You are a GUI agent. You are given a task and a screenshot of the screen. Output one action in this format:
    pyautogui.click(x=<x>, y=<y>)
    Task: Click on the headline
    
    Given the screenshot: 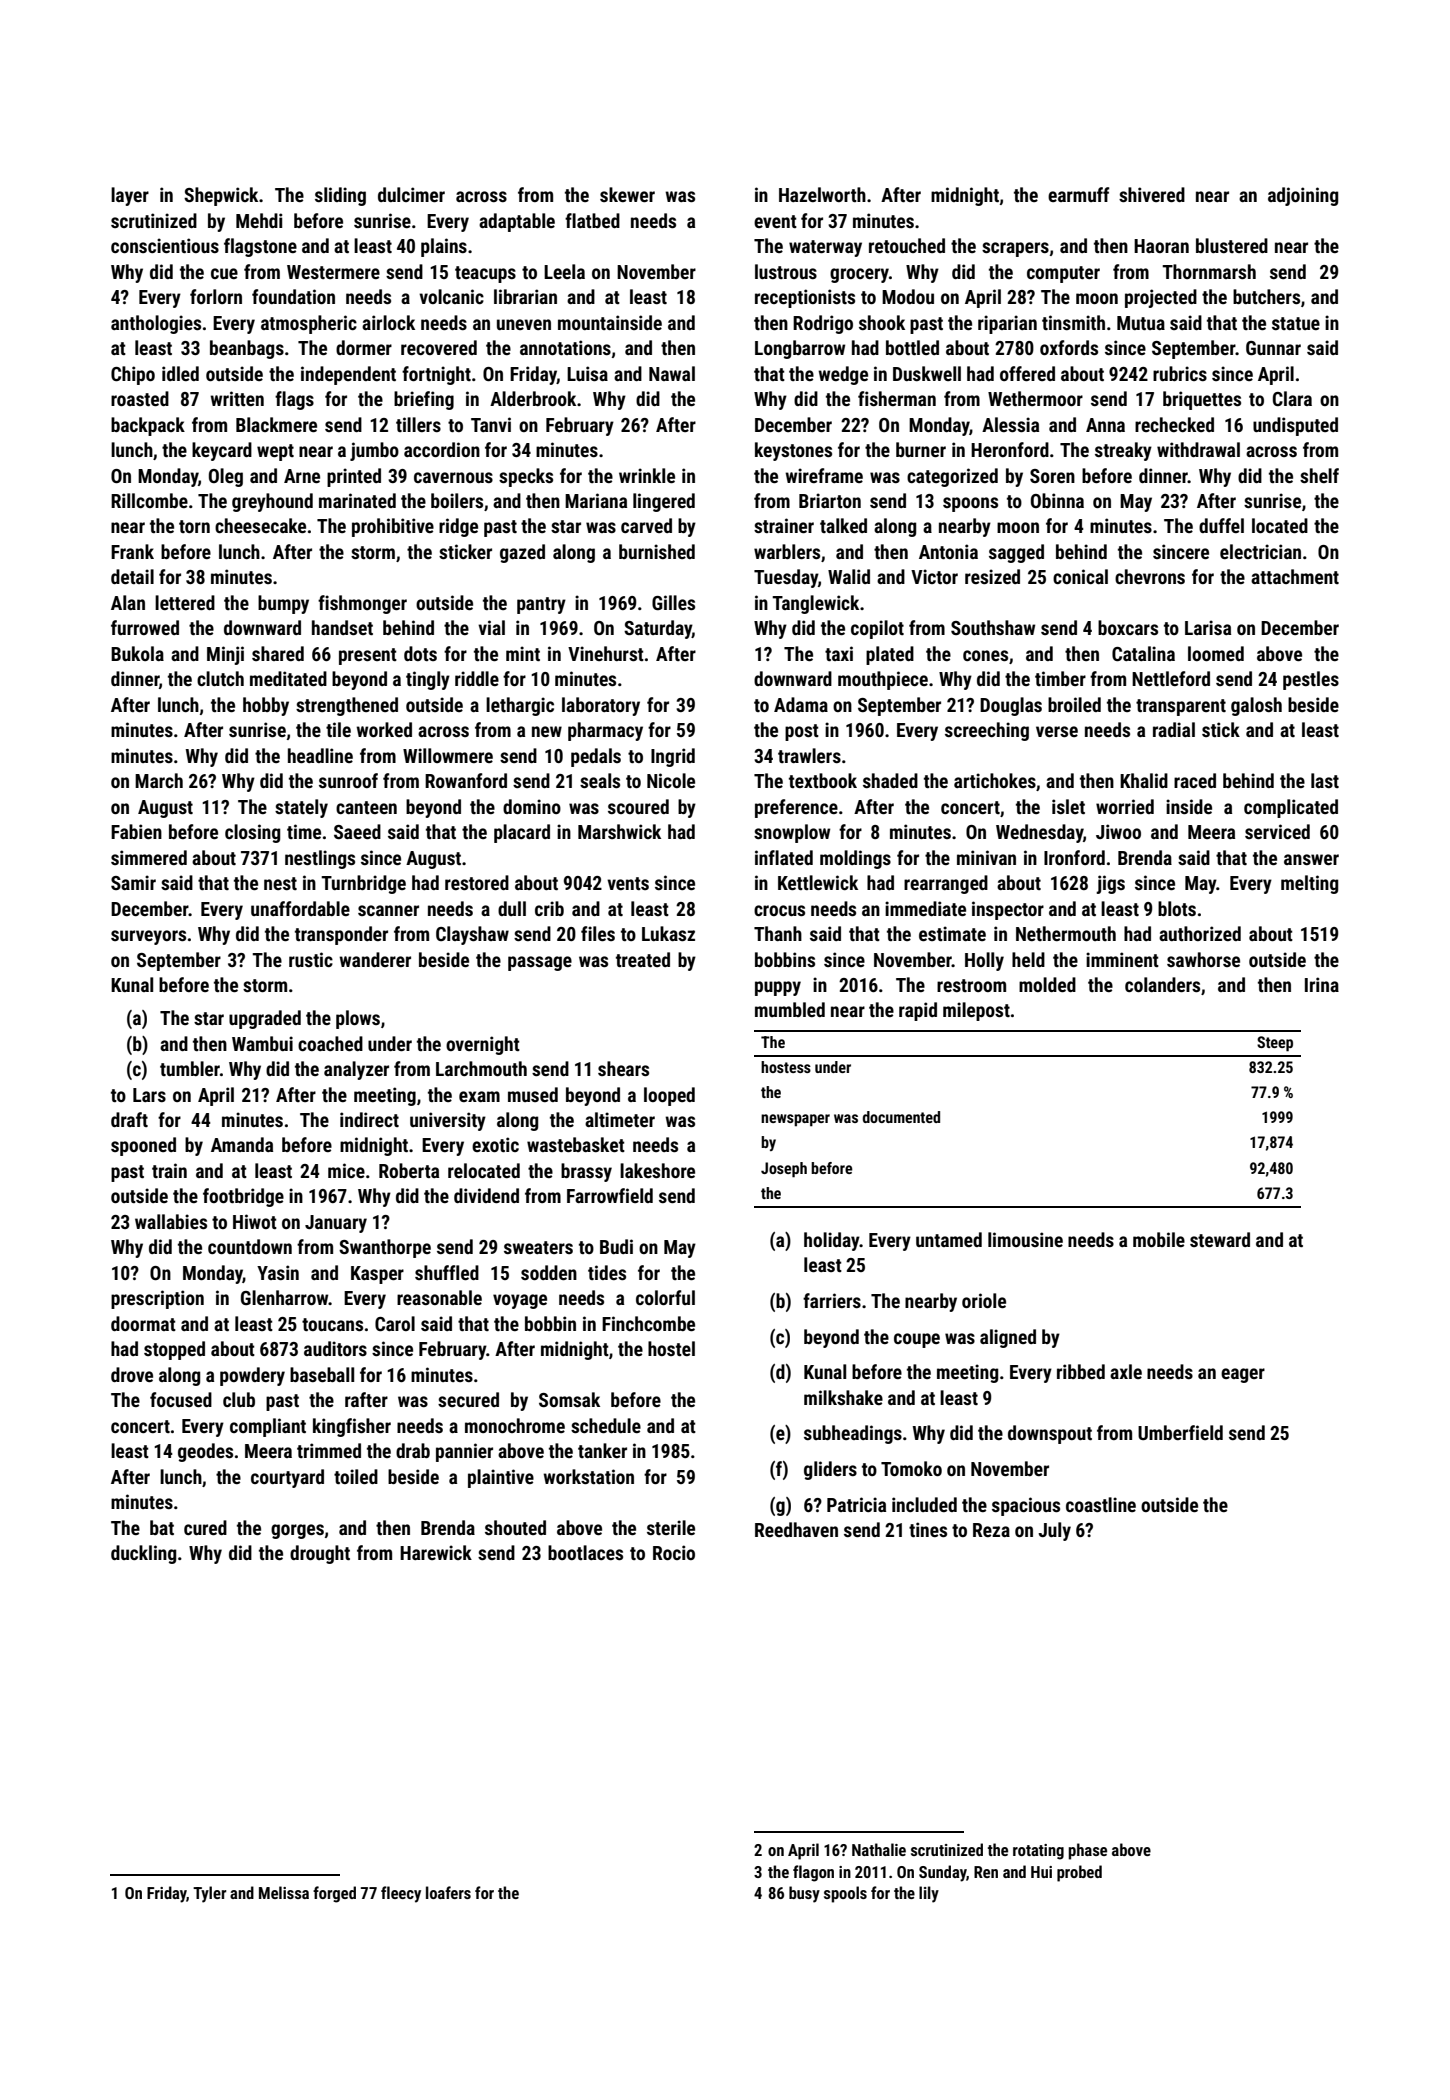 What is the action you would take?
    pyautogui.click(x=320, y=755)
